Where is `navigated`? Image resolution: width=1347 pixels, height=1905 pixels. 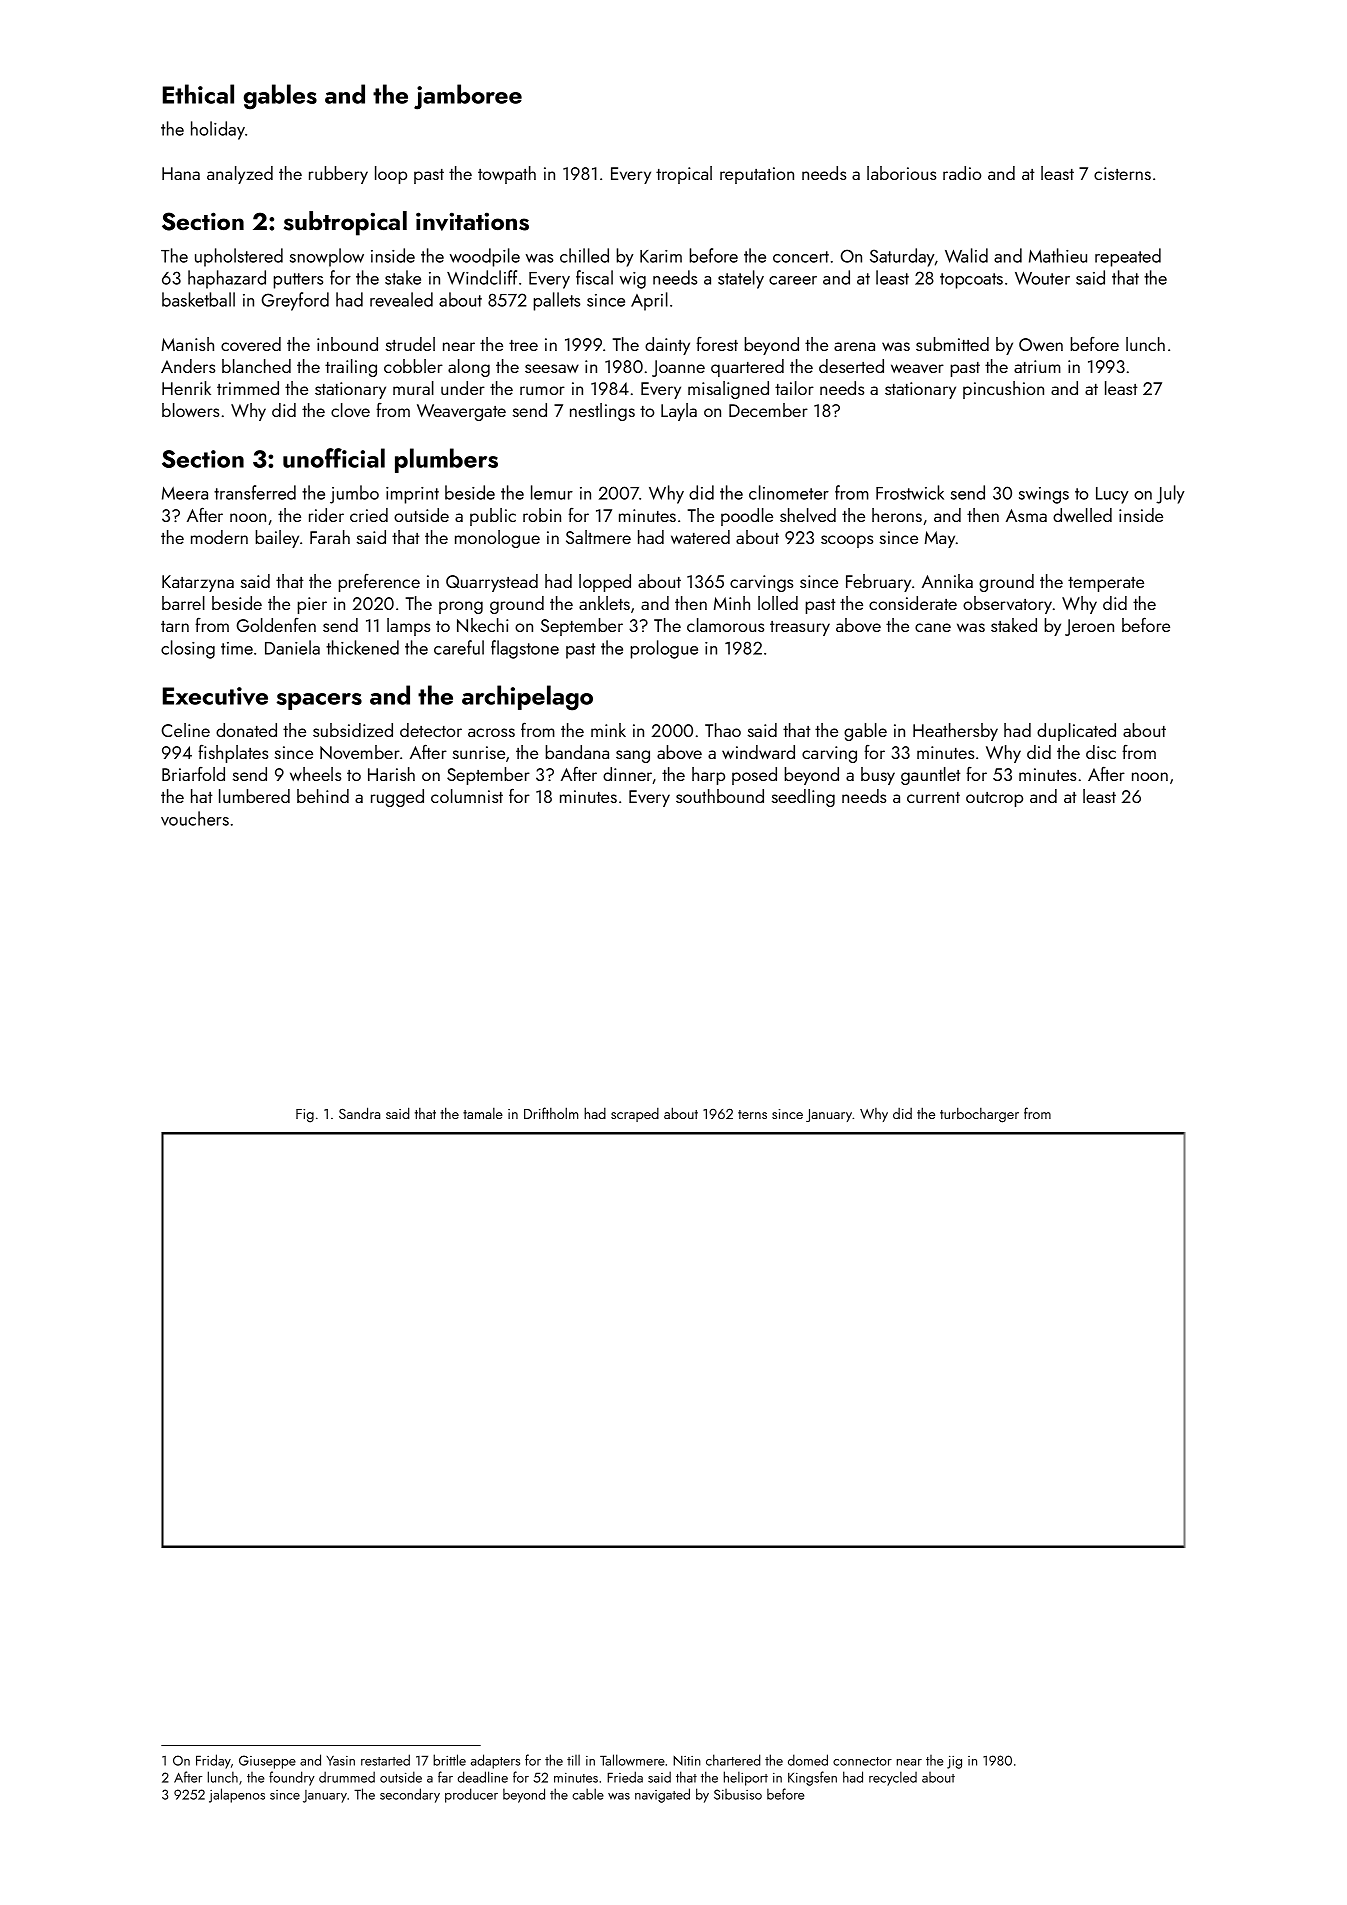
navigated is located at coordinates (662, 1795).
